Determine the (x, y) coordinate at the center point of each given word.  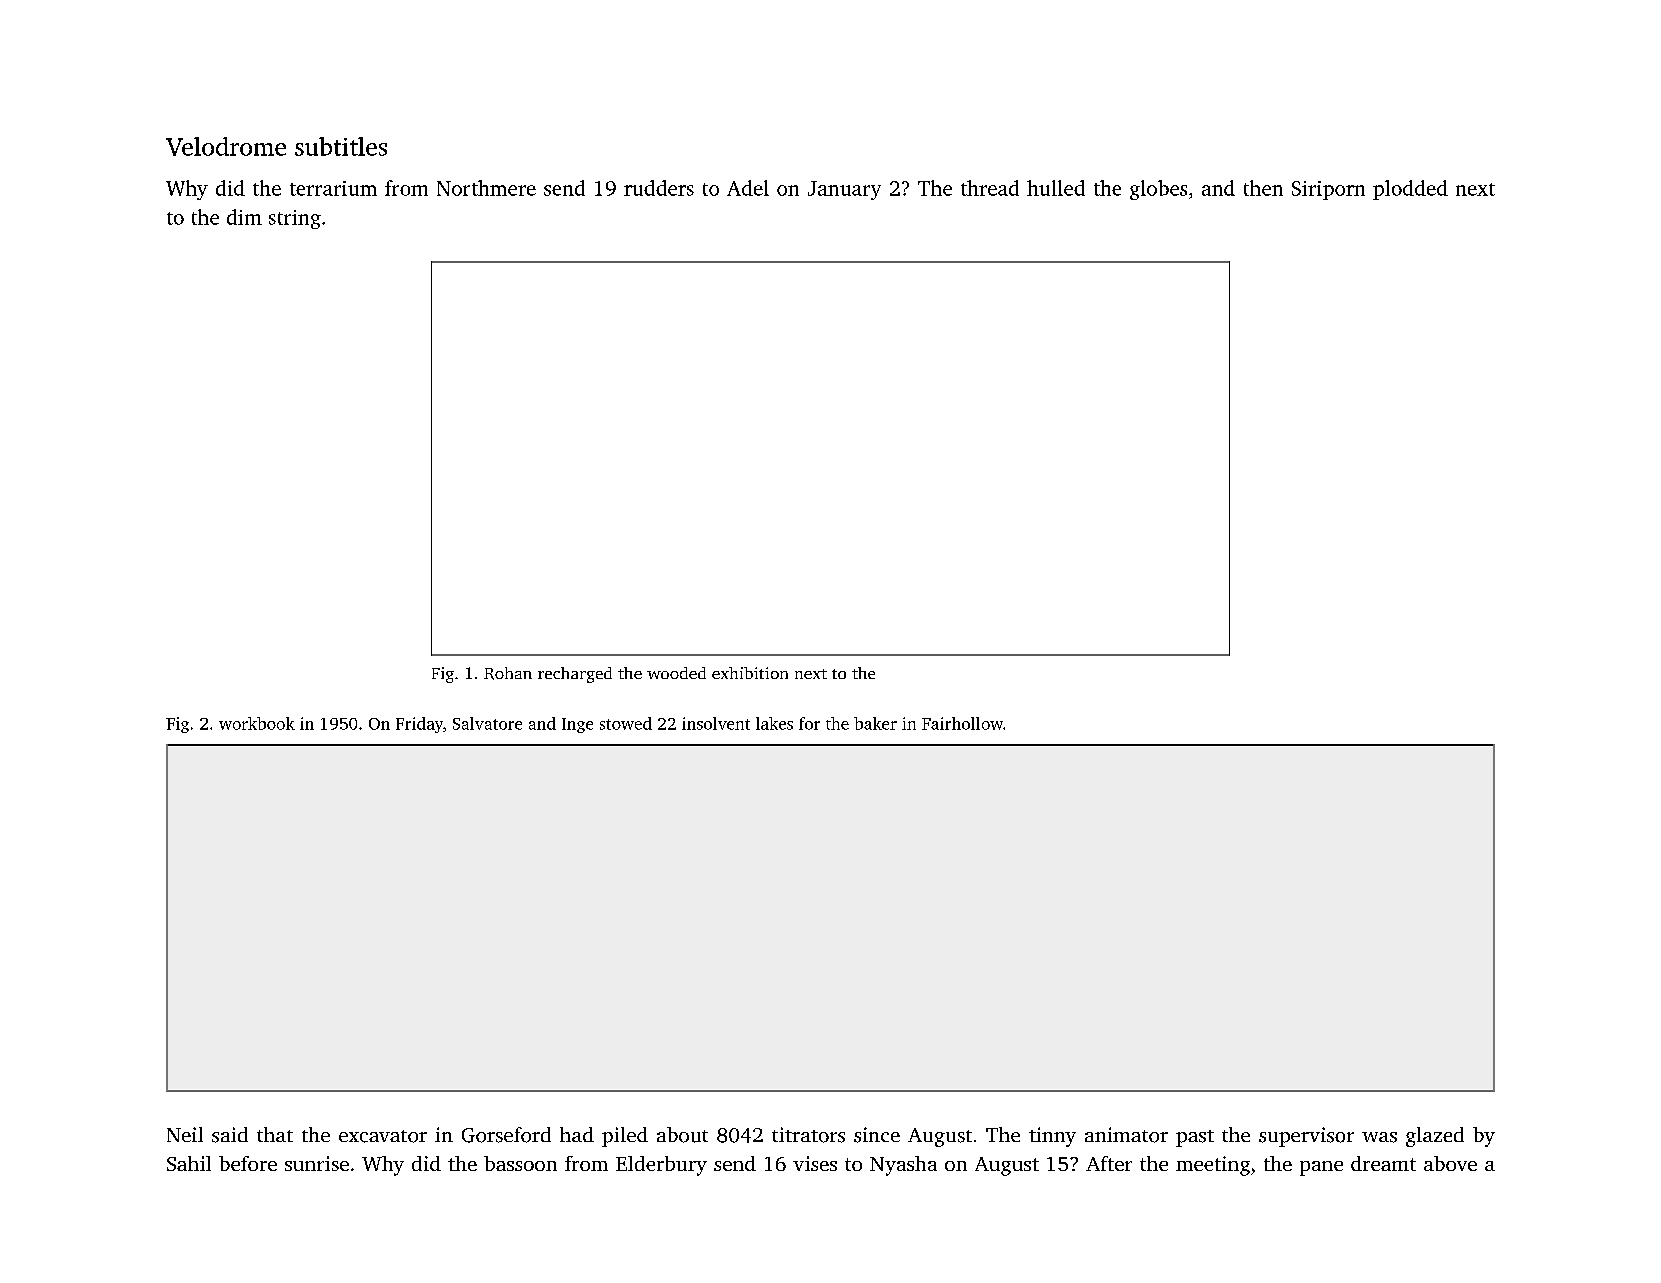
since (877, 1135)
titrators (808, 1135)
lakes (774, 723)
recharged (575, 675)
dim (244, 217)
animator (1126, 1135)
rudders (659, 188)
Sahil (189, 1163)
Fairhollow (962, 723)
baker (875, 723)
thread (990, 188)
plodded (1410, 190)
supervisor (1306, 1137)
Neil (185, 1134)
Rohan (508, 673)
